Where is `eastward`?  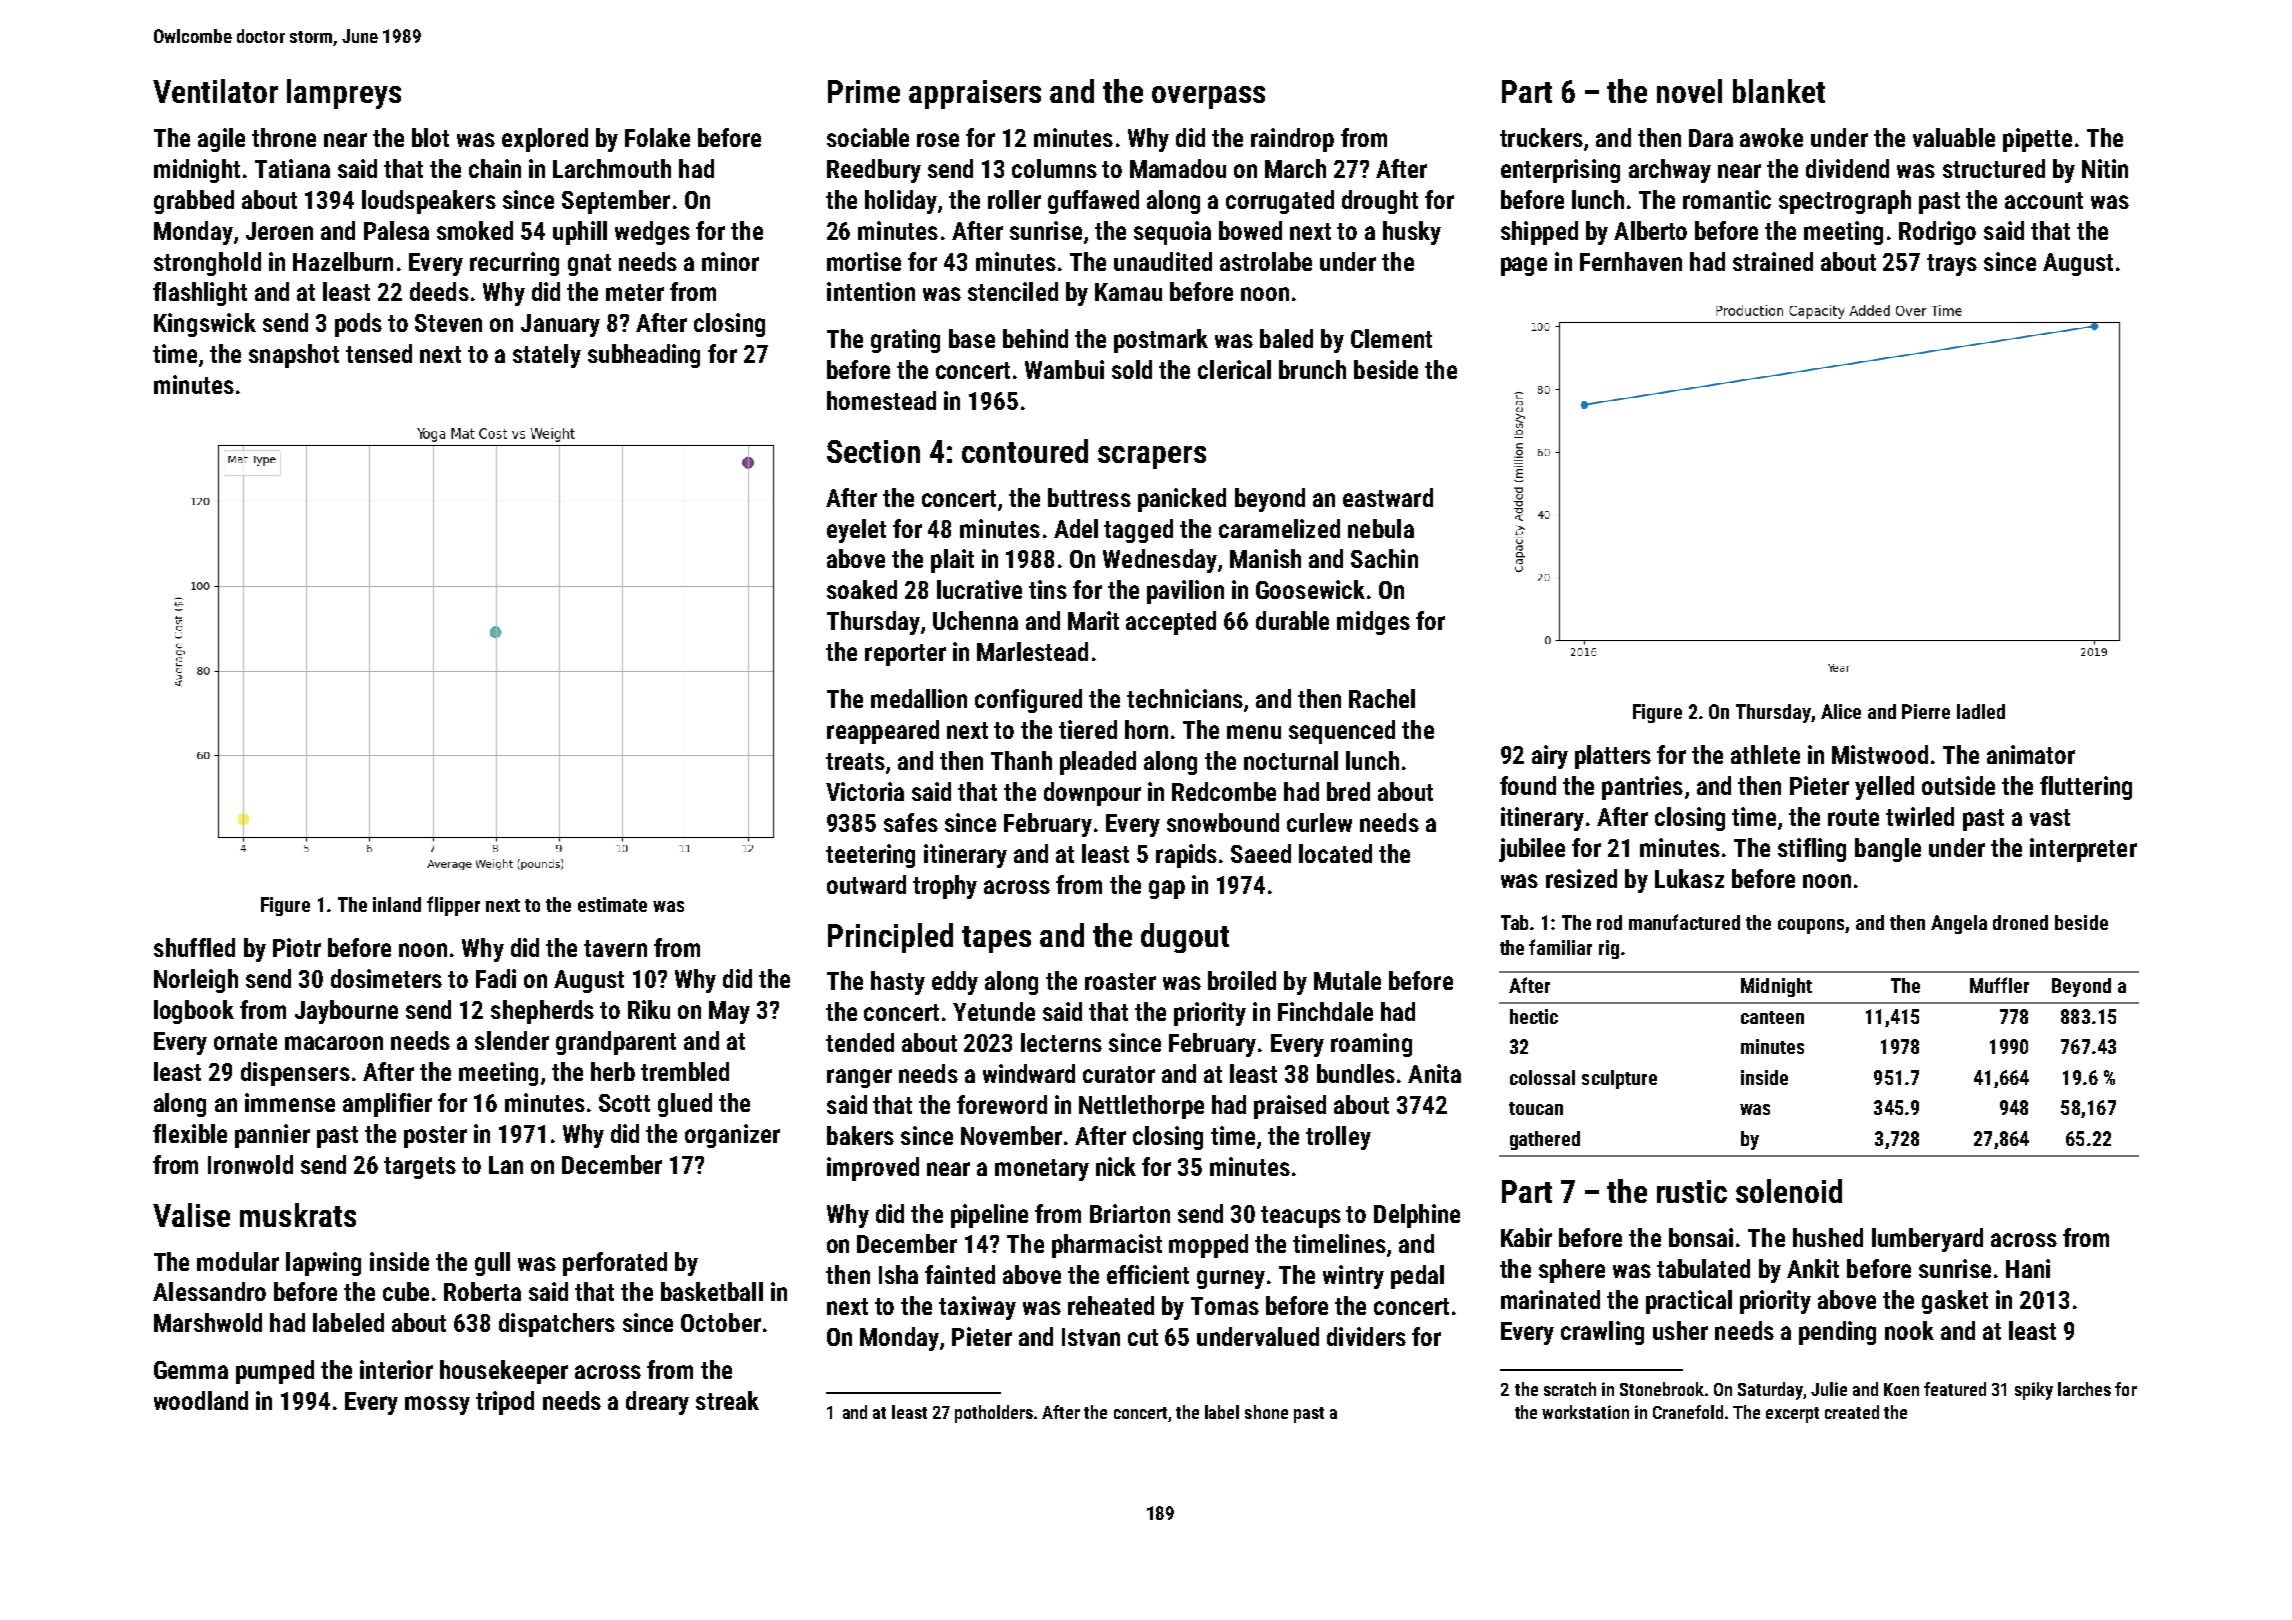
eastward is located at coordinates (1388, 497).
